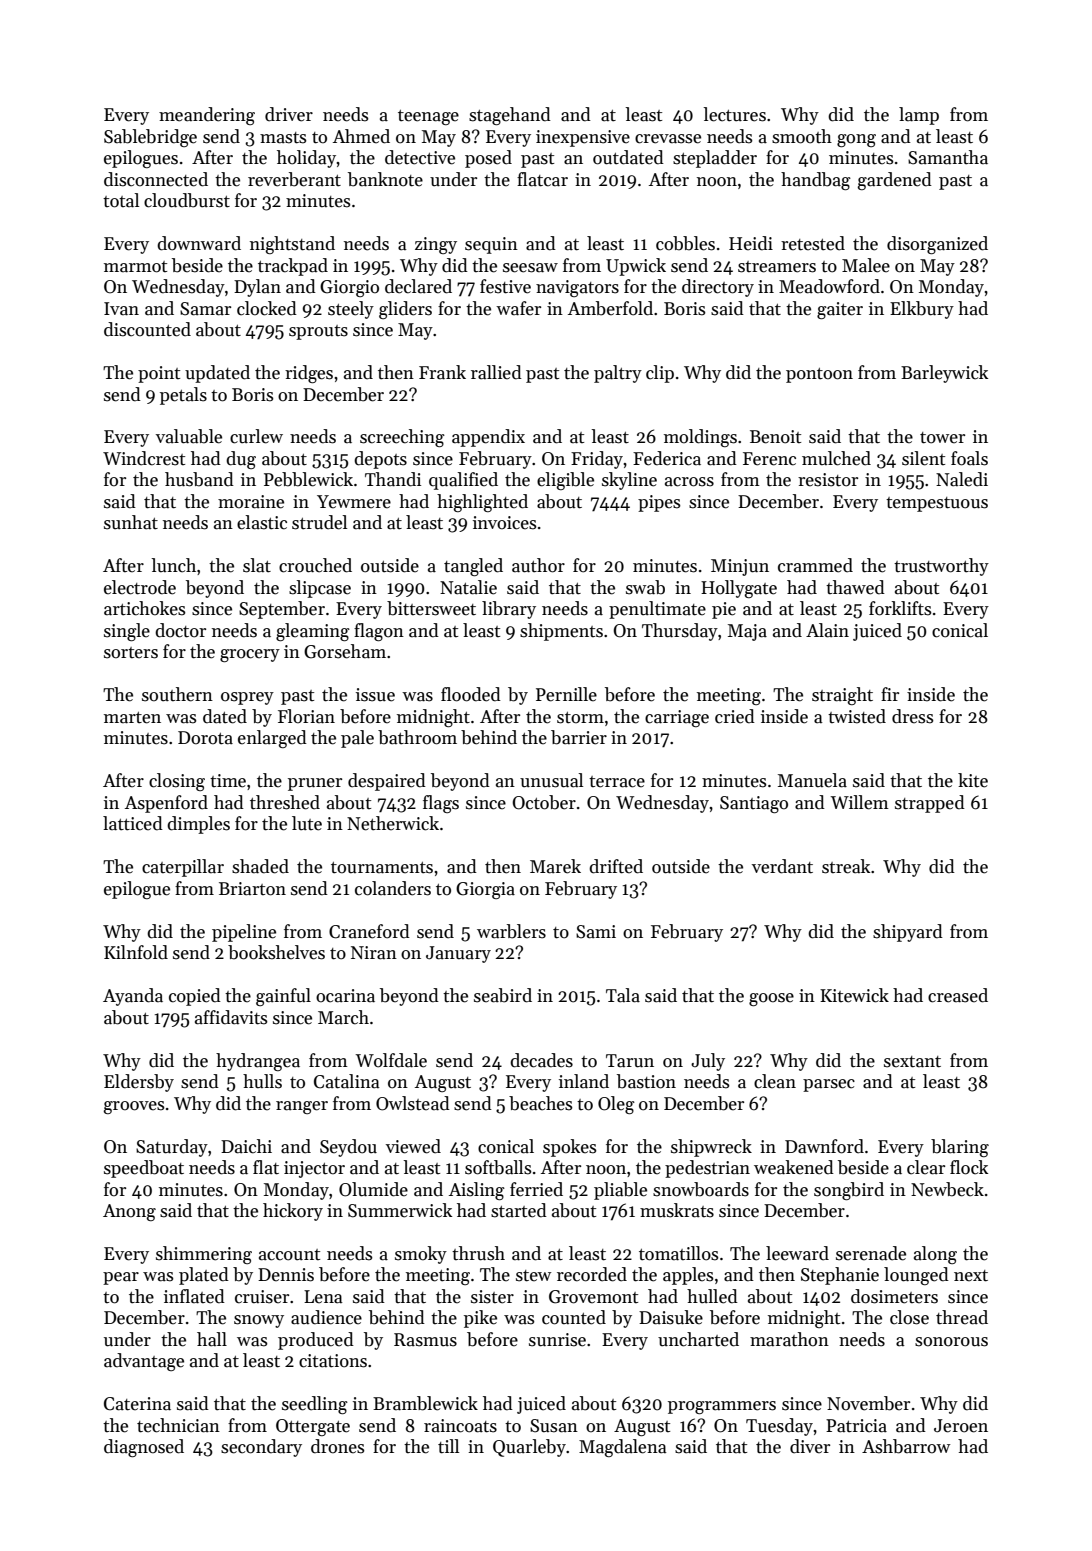  I want to click on Sablebridge, so click(150, 138).
